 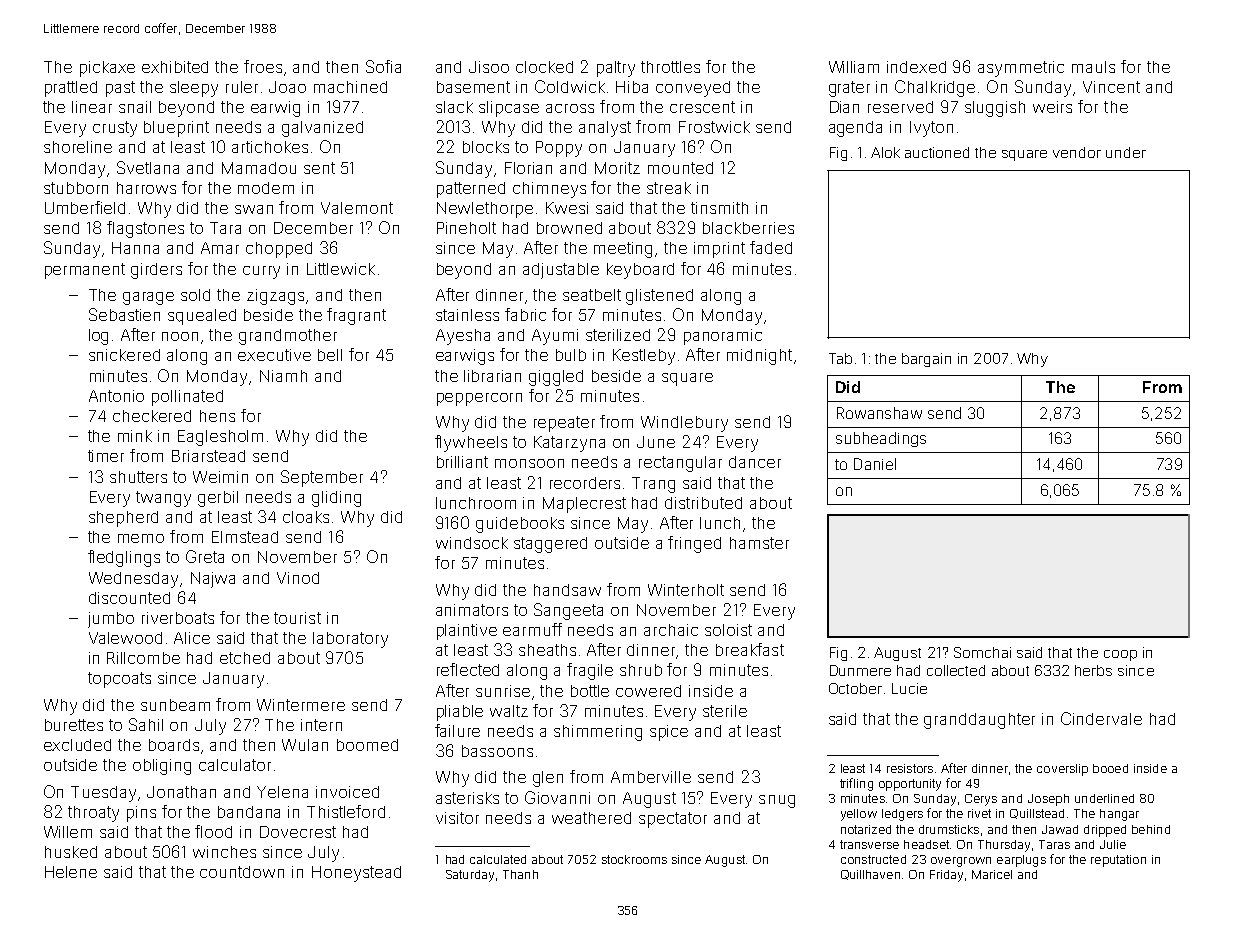 I want to click on Honeystead, so click(x=356, y=874).
